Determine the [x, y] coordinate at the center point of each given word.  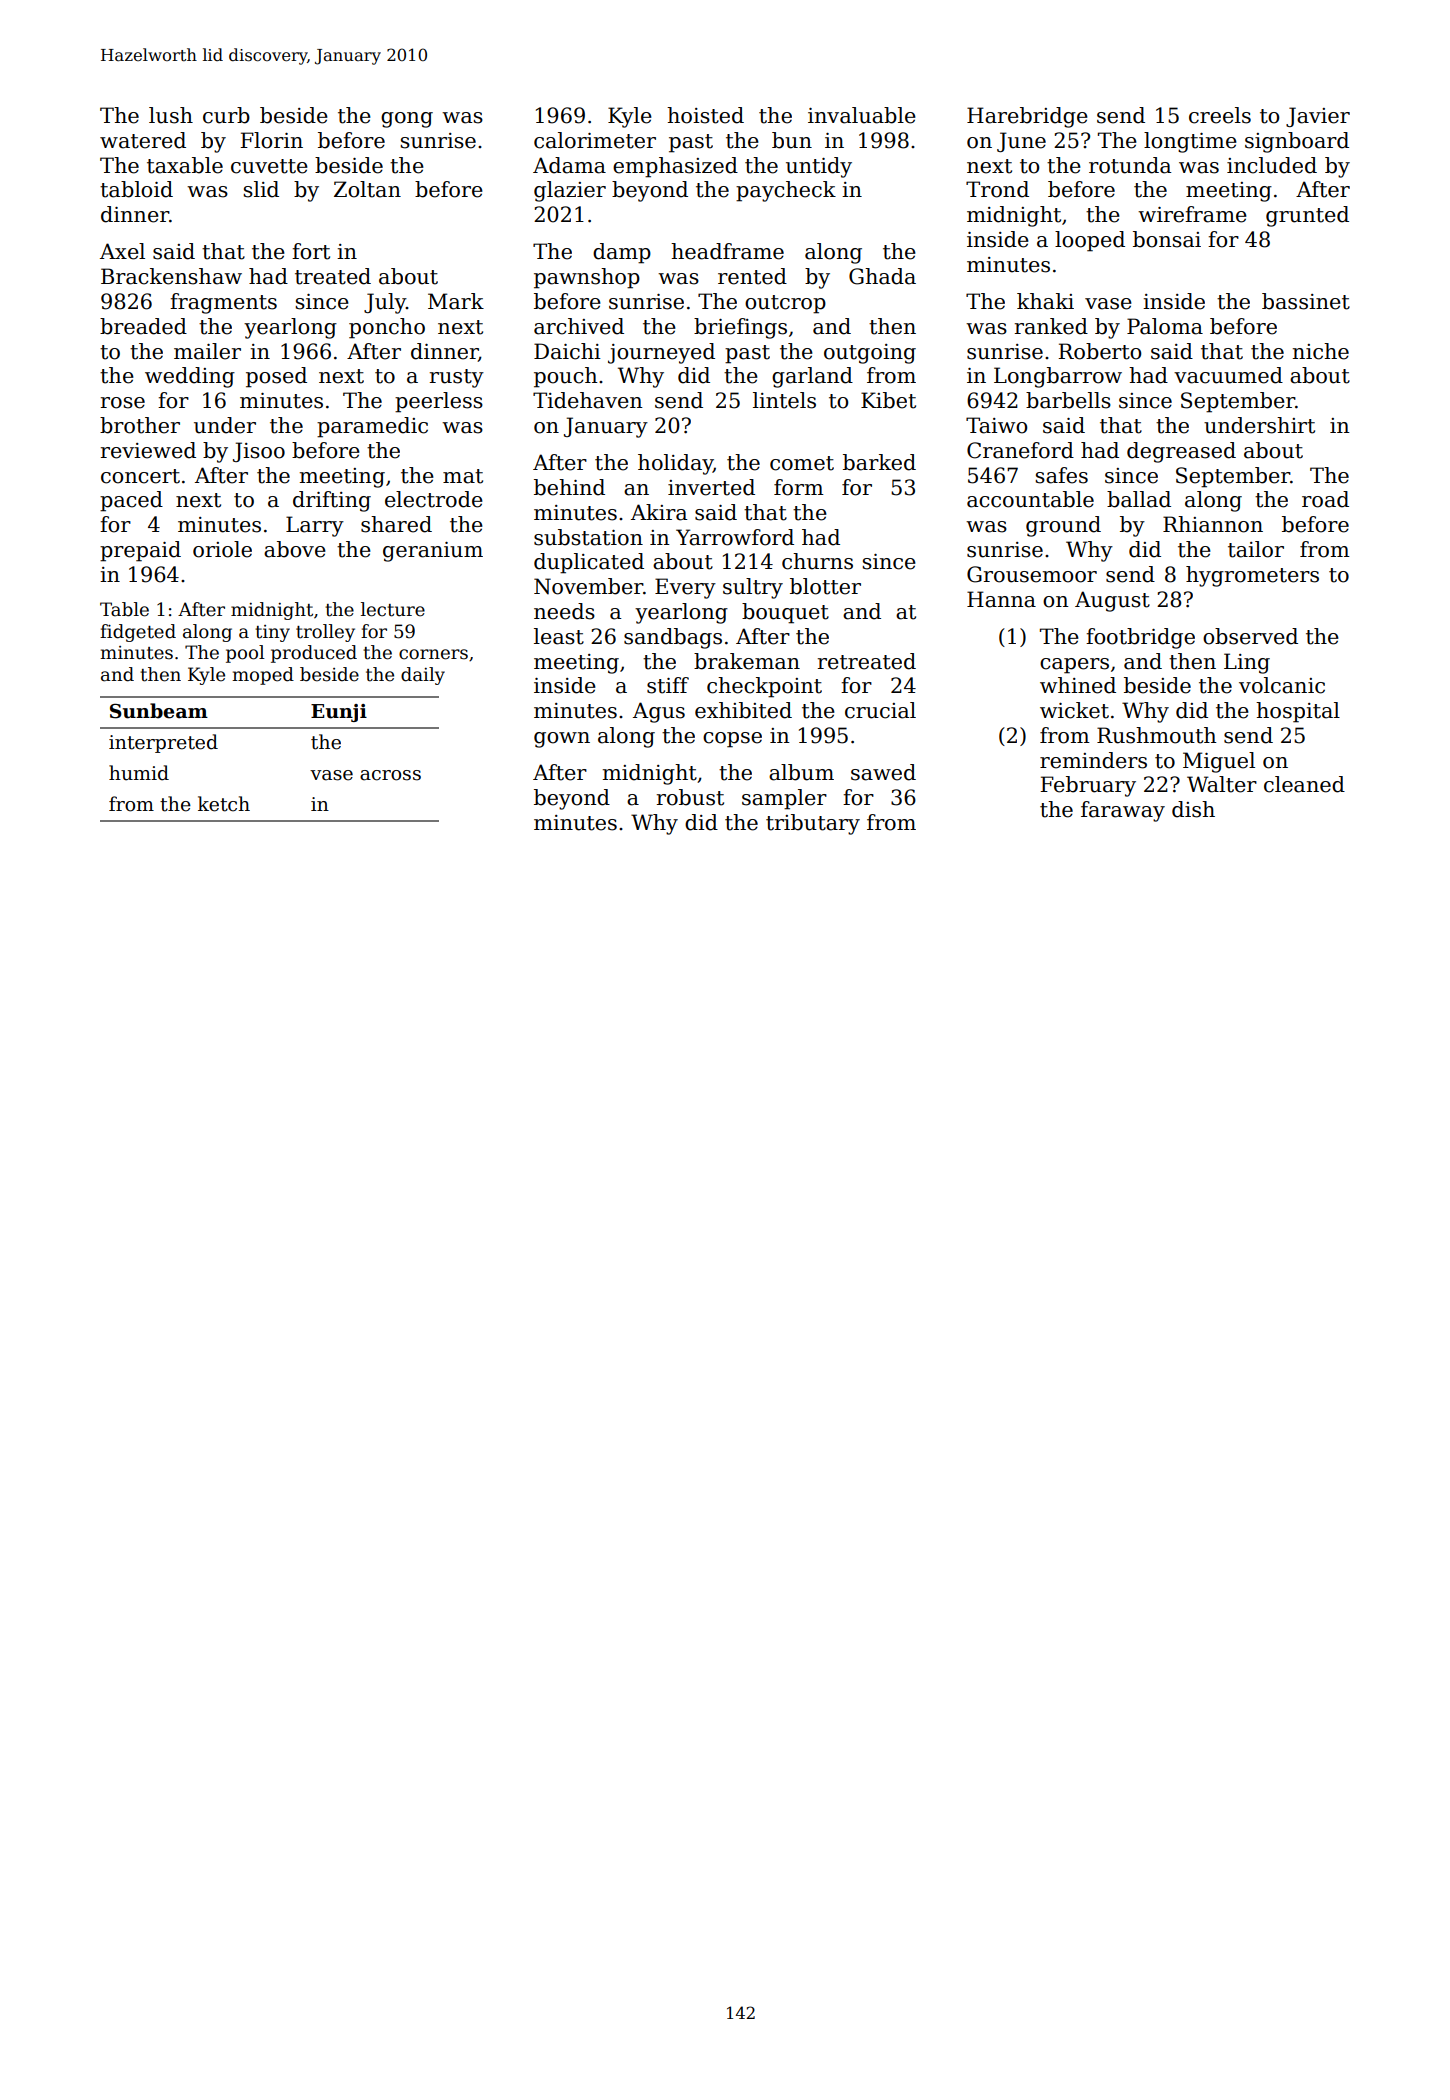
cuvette [269, 166]
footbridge [1140, 638]
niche [1321, 351]
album [801, 772]
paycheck [786, 191]
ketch [224, 804]
